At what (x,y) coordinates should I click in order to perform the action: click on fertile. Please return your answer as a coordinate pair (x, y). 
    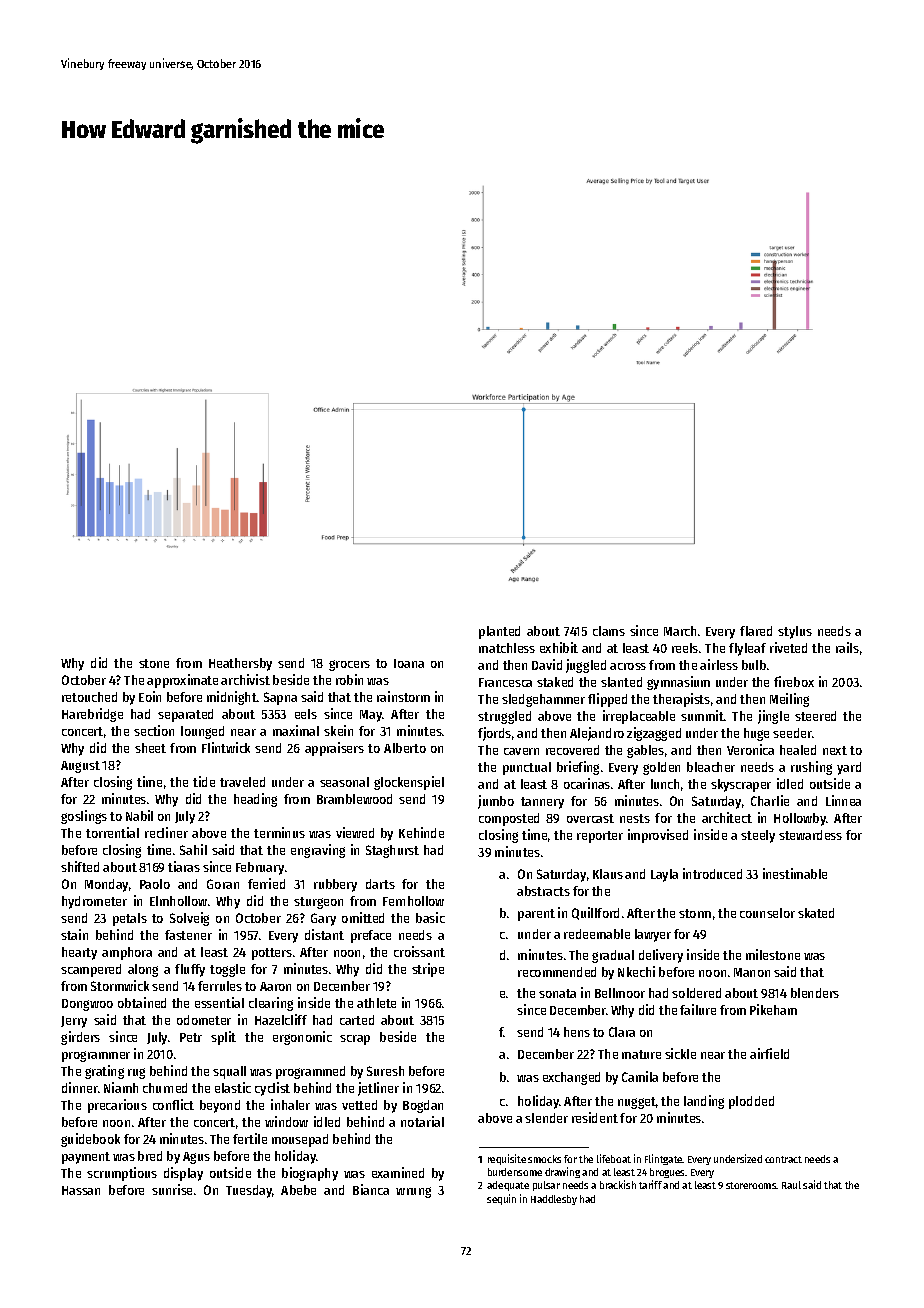
    Looking at the image, I should click on (250, 1138).
